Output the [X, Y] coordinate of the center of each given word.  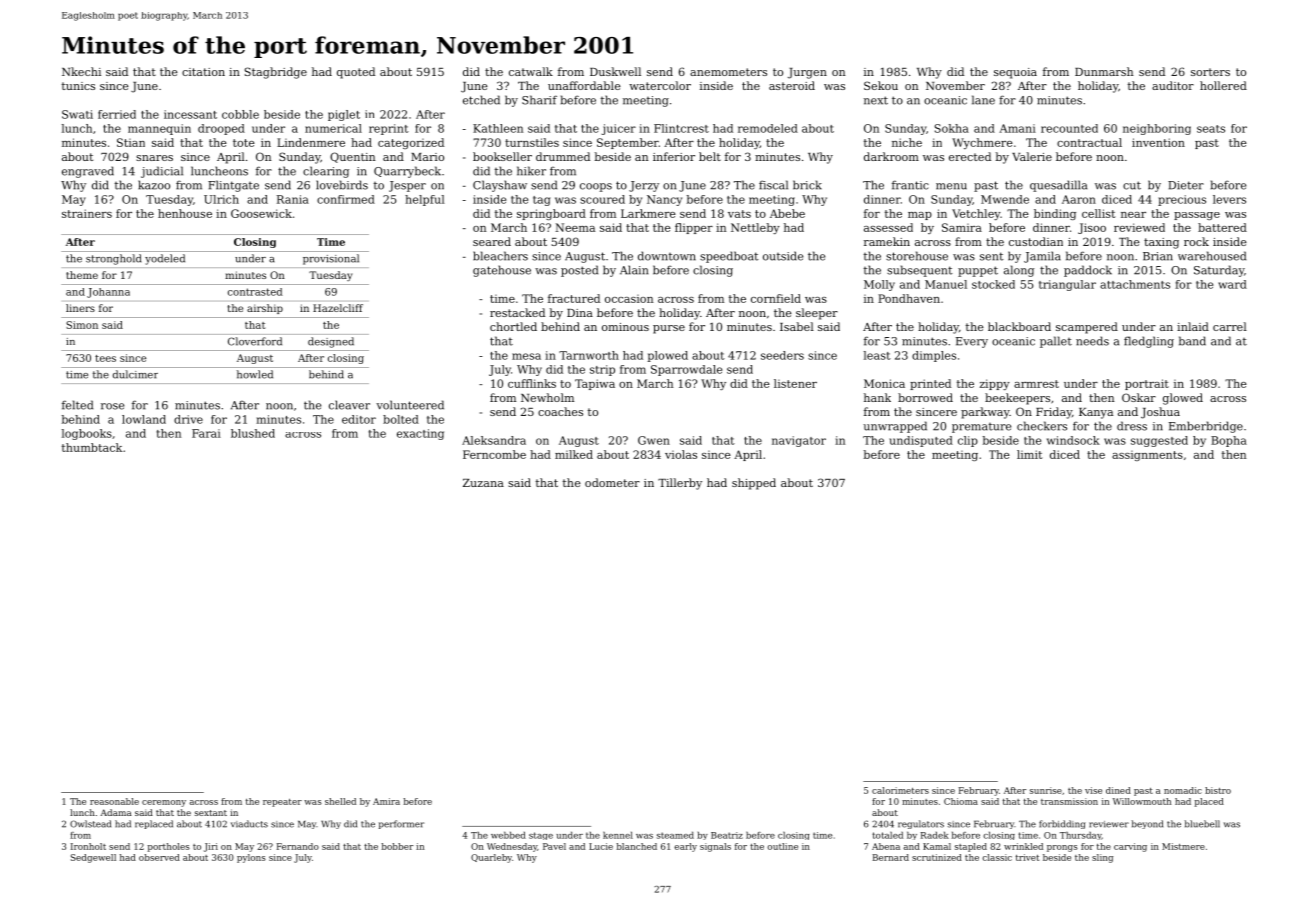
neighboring [1157, 129]
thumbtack [92, 447]
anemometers [728, 72]
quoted [356, 73]
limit [1029, 454]
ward [1232, 284]
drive [188, 419]
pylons [251, 858]
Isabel [797, 326]
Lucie [601, 846]
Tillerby [680, 484]
